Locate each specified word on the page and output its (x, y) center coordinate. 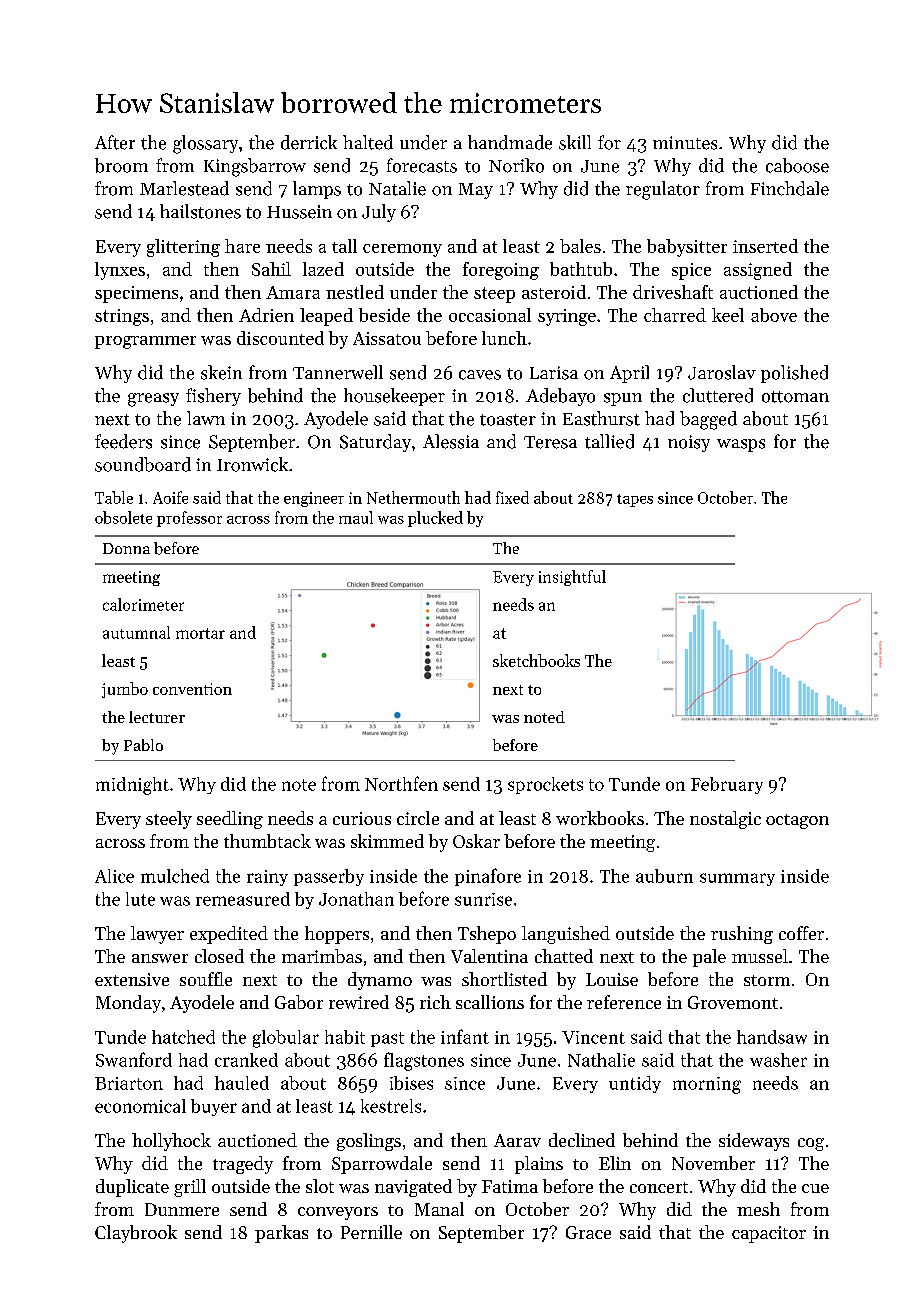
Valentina (489, 956)
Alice (114, 876)
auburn (664, 876)
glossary (205, 144)
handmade (510, 142)
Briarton (129, 1083)
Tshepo (487, 935)
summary (737, 879)
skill (575, 142)
